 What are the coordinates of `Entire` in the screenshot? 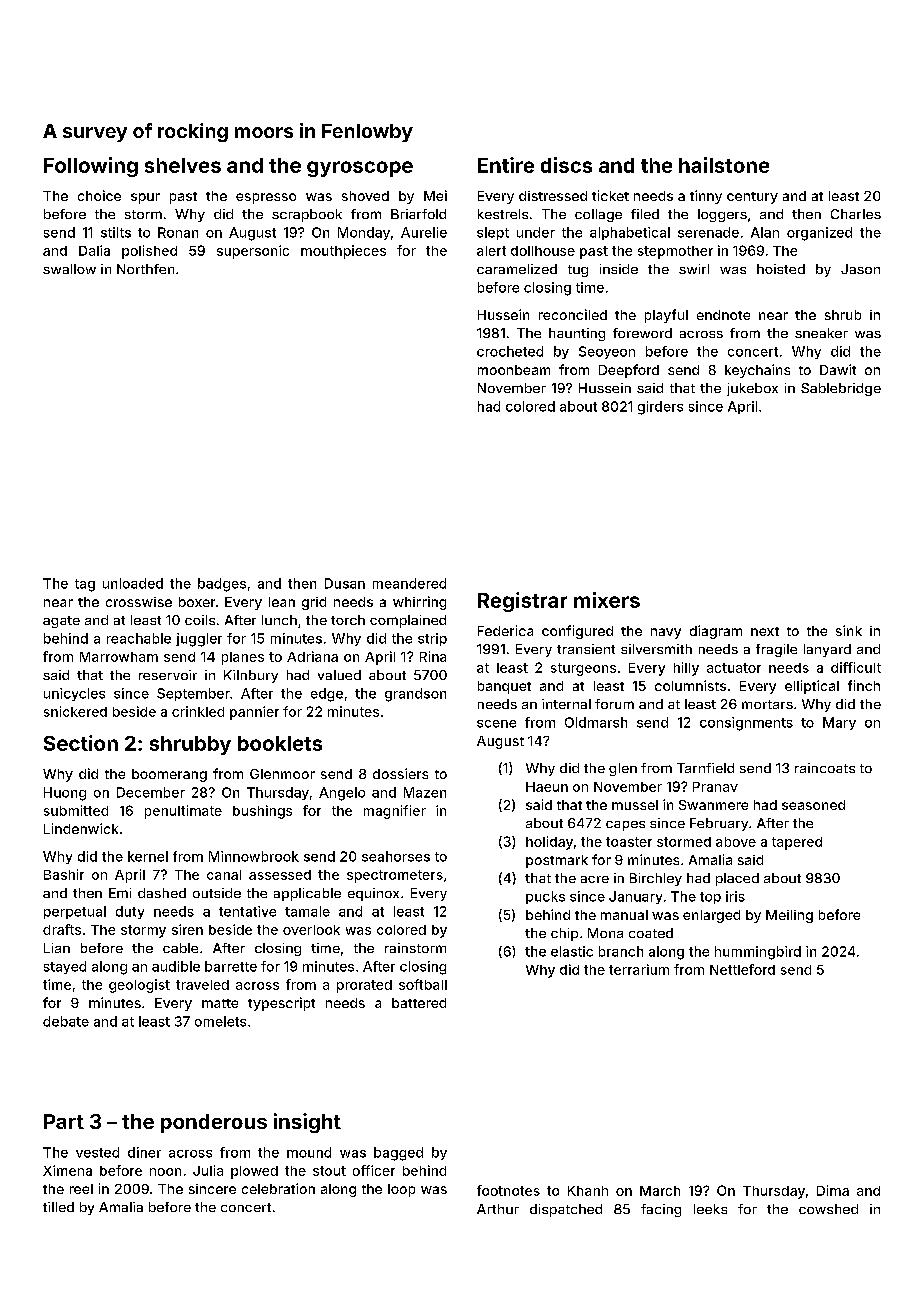 It's located at (506, 165).
